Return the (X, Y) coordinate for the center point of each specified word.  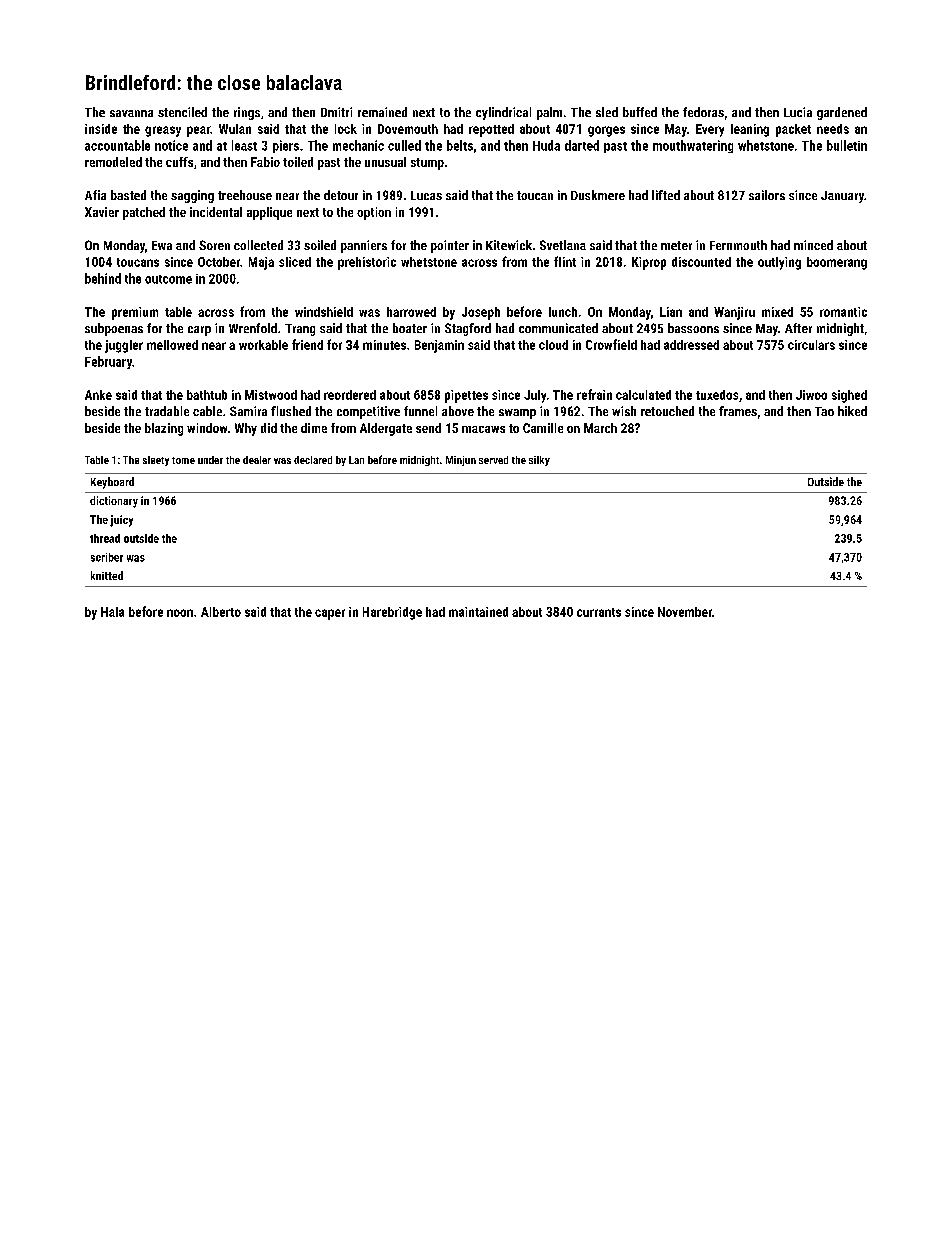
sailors (767, 195)
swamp (517, 414)
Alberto (221, 612)
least (244, 145)
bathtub (207, 395)
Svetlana (563, 245)
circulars (811, 345)
